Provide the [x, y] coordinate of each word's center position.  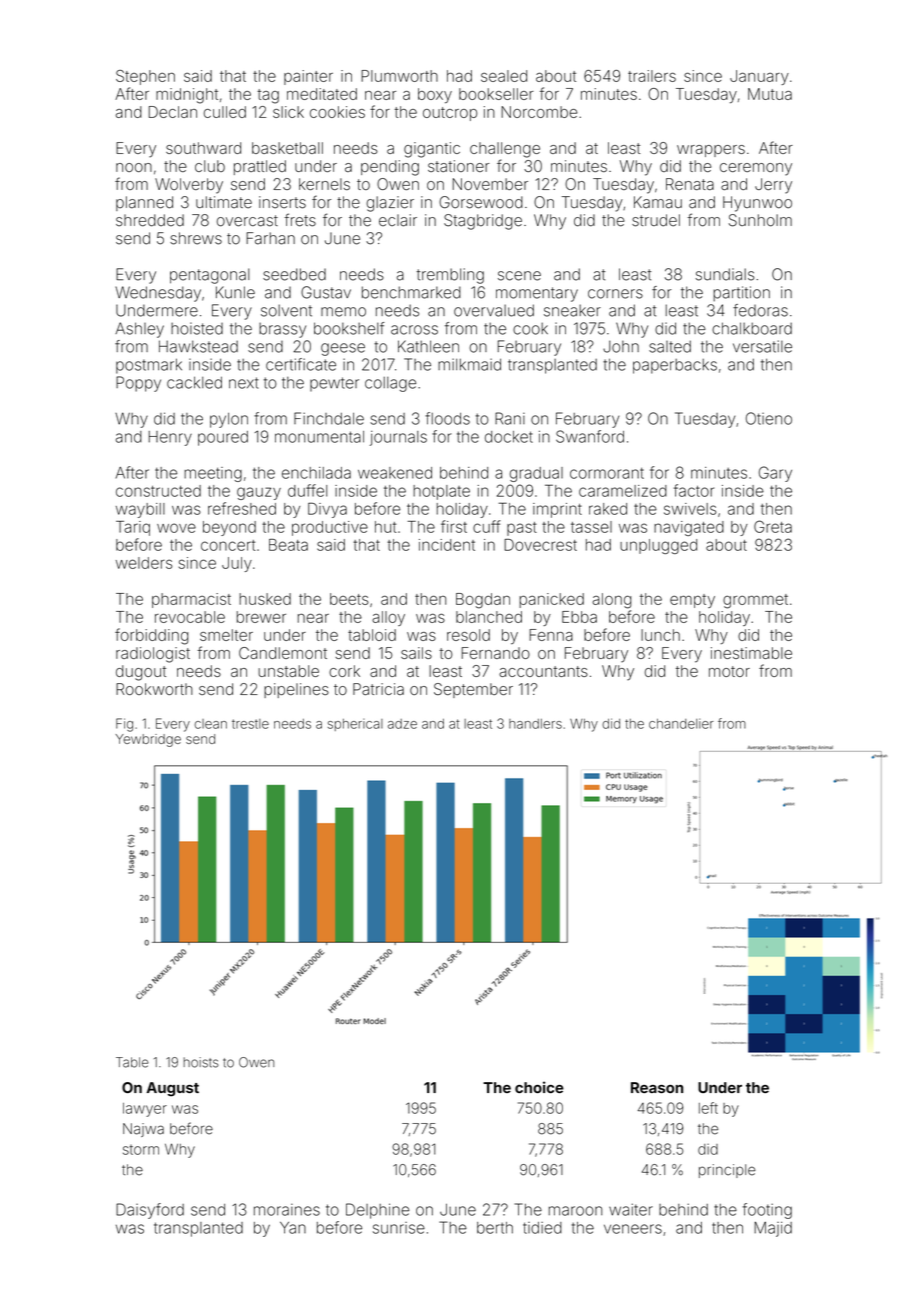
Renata [690, 184]
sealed [504, 76]
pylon [229, 420]
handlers [535, 724]
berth [495, 1228]
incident [447, 545]
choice [539, 1087]
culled [225, 112]
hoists [201, 1062]
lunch [660, 635]
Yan [293, 1228]
